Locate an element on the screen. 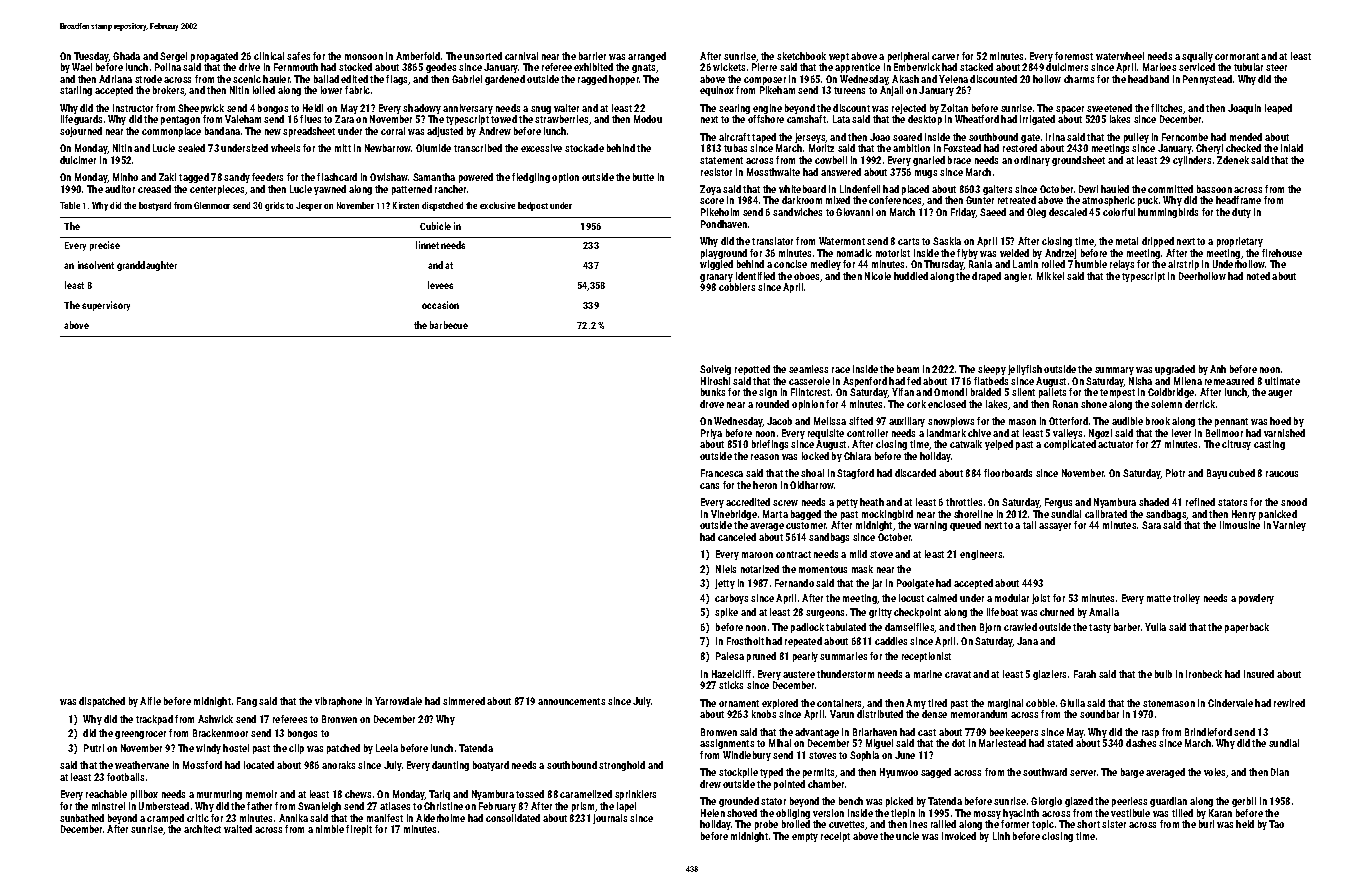 The width and height of the screenshot is (1372, 887). gaiters is located at coordinates (997, 190).
